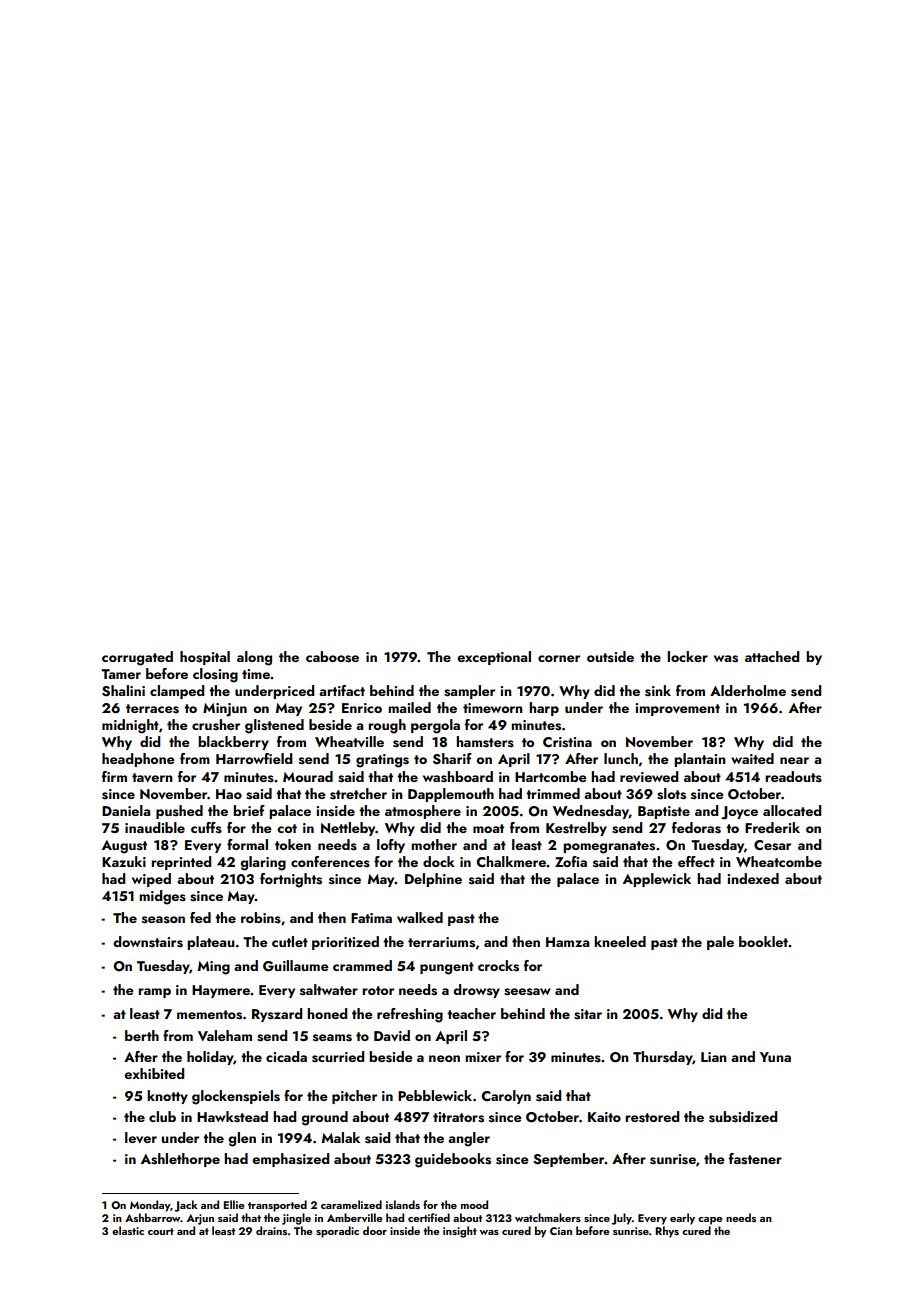 The height and width of the screenshot is (1308, 924). What do you see at coordinates (469, 692) in the screenshot?
I see `sampler` at bounding box center [469, 692].
